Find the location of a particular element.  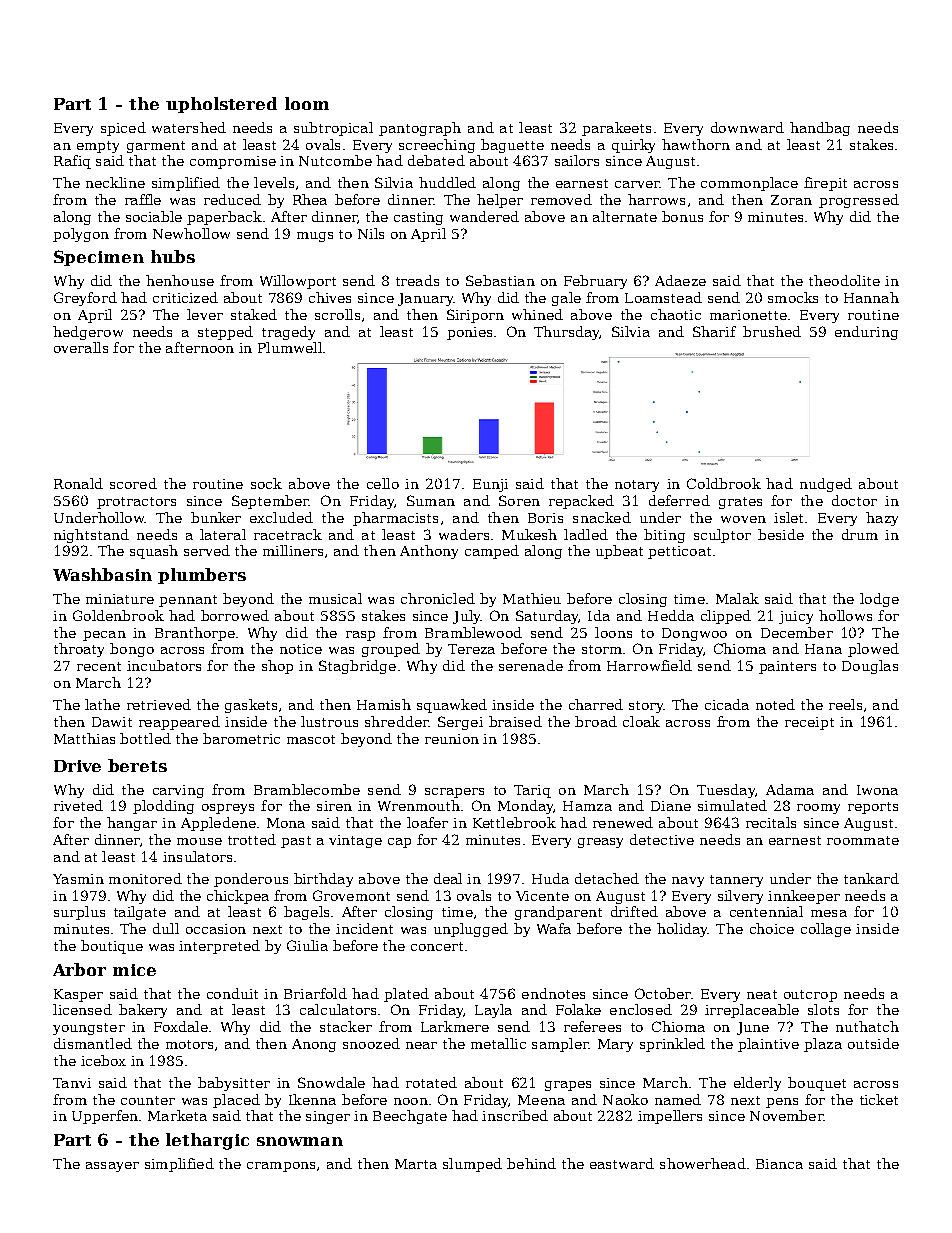

Hamza is located at coordinates (587, 806).
